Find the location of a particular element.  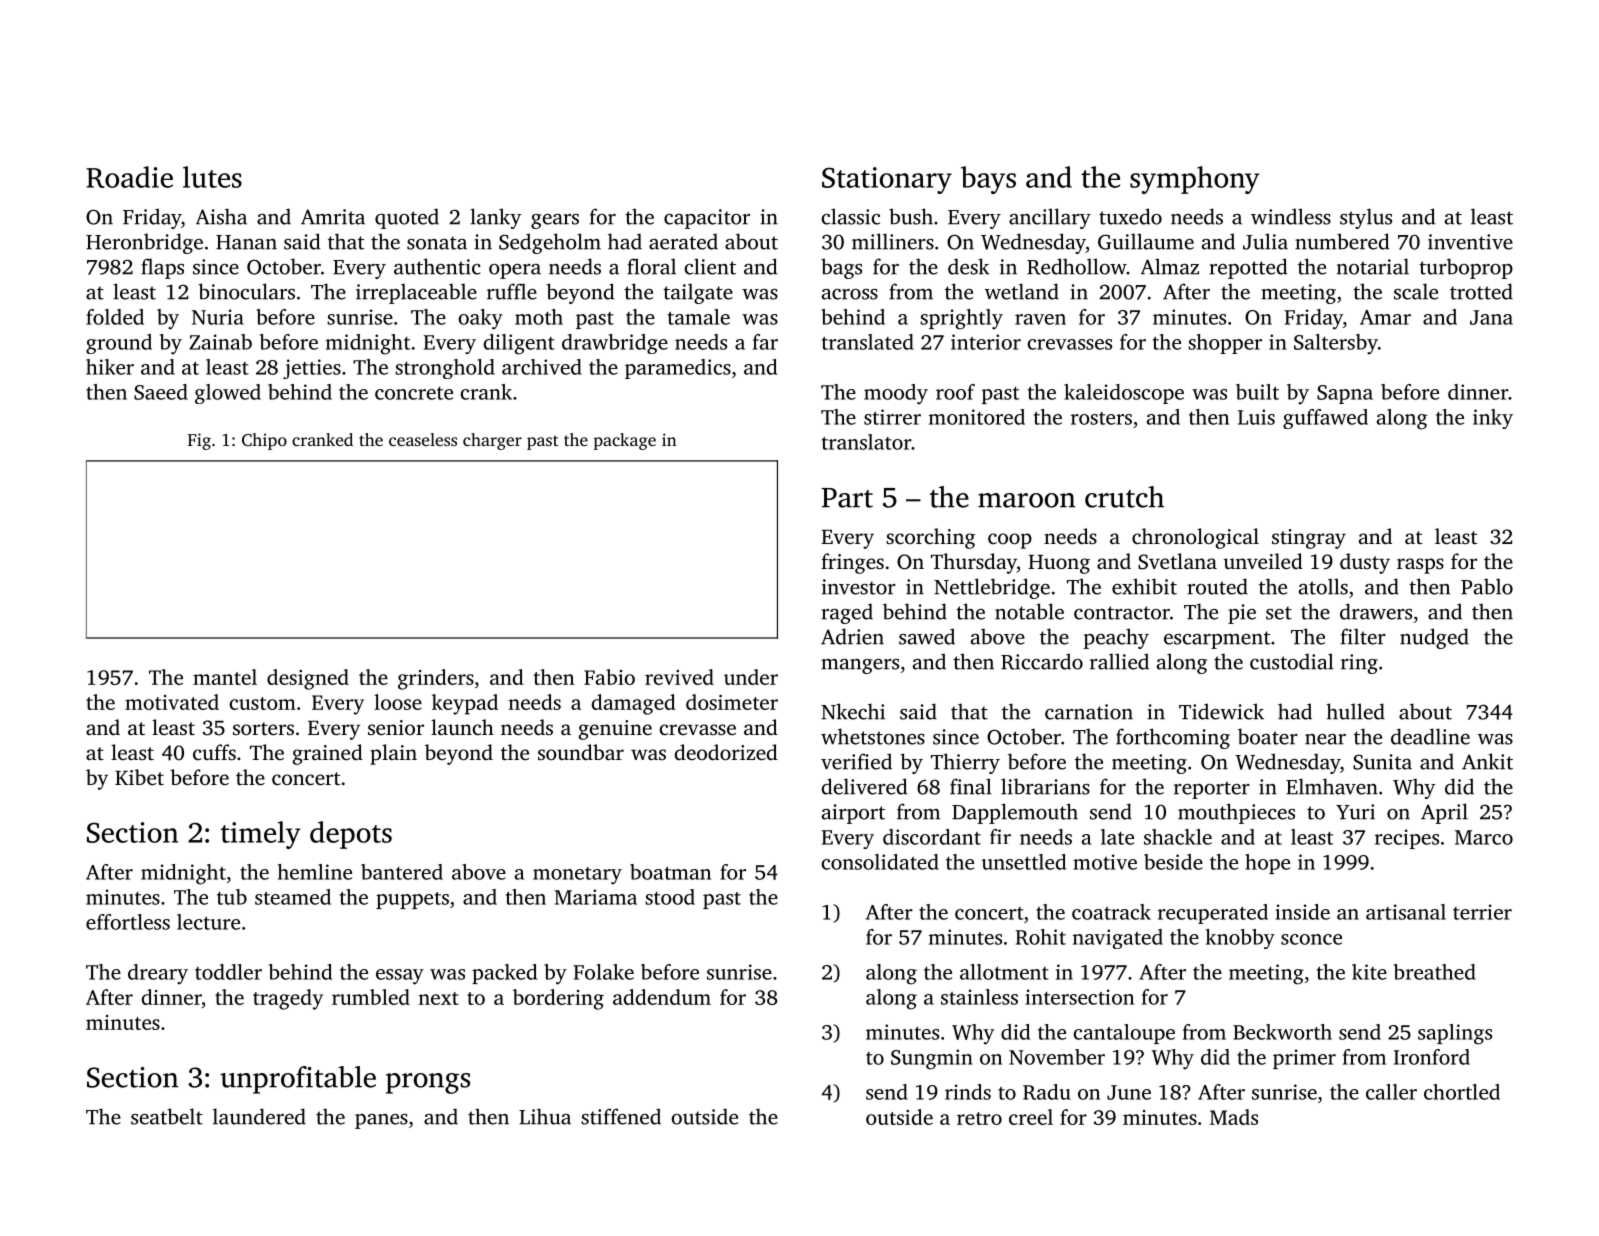

bags is located at coordinates (841, 268).
